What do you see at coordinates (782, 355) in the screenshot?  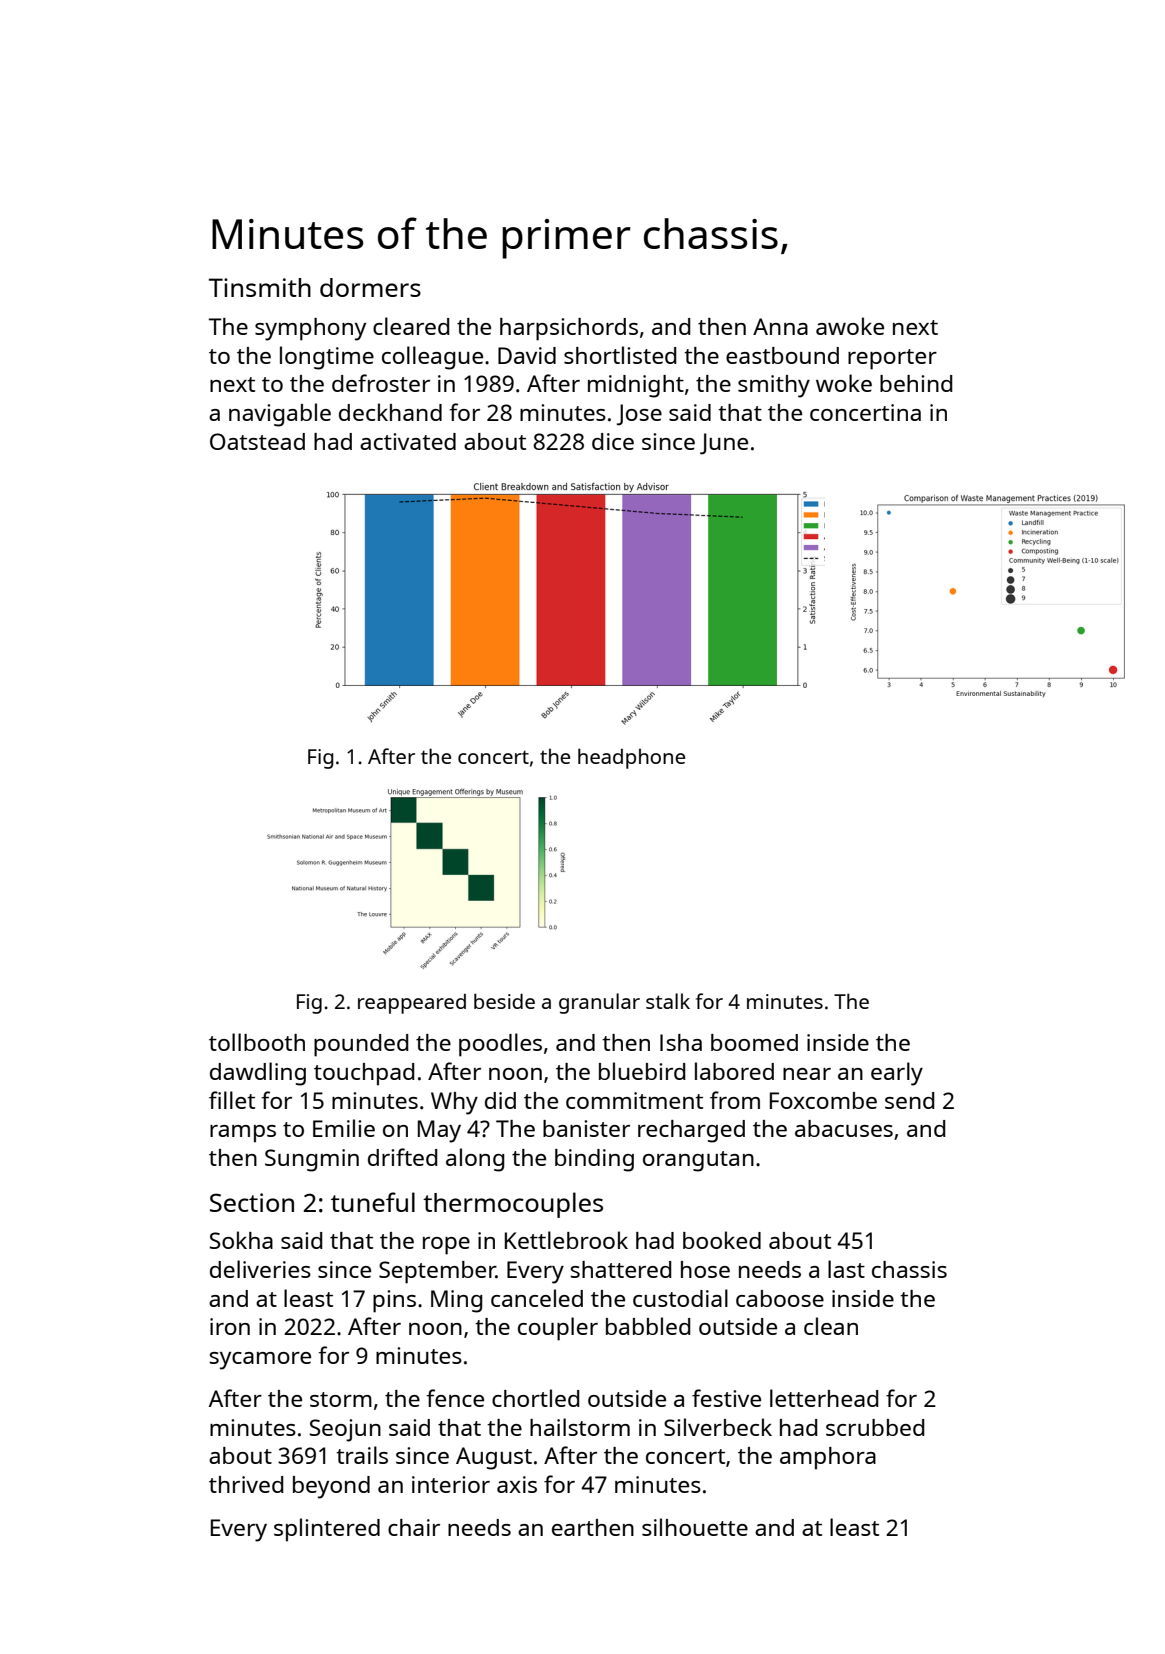 I see `eastbound` at bounding box center [782, 355].
